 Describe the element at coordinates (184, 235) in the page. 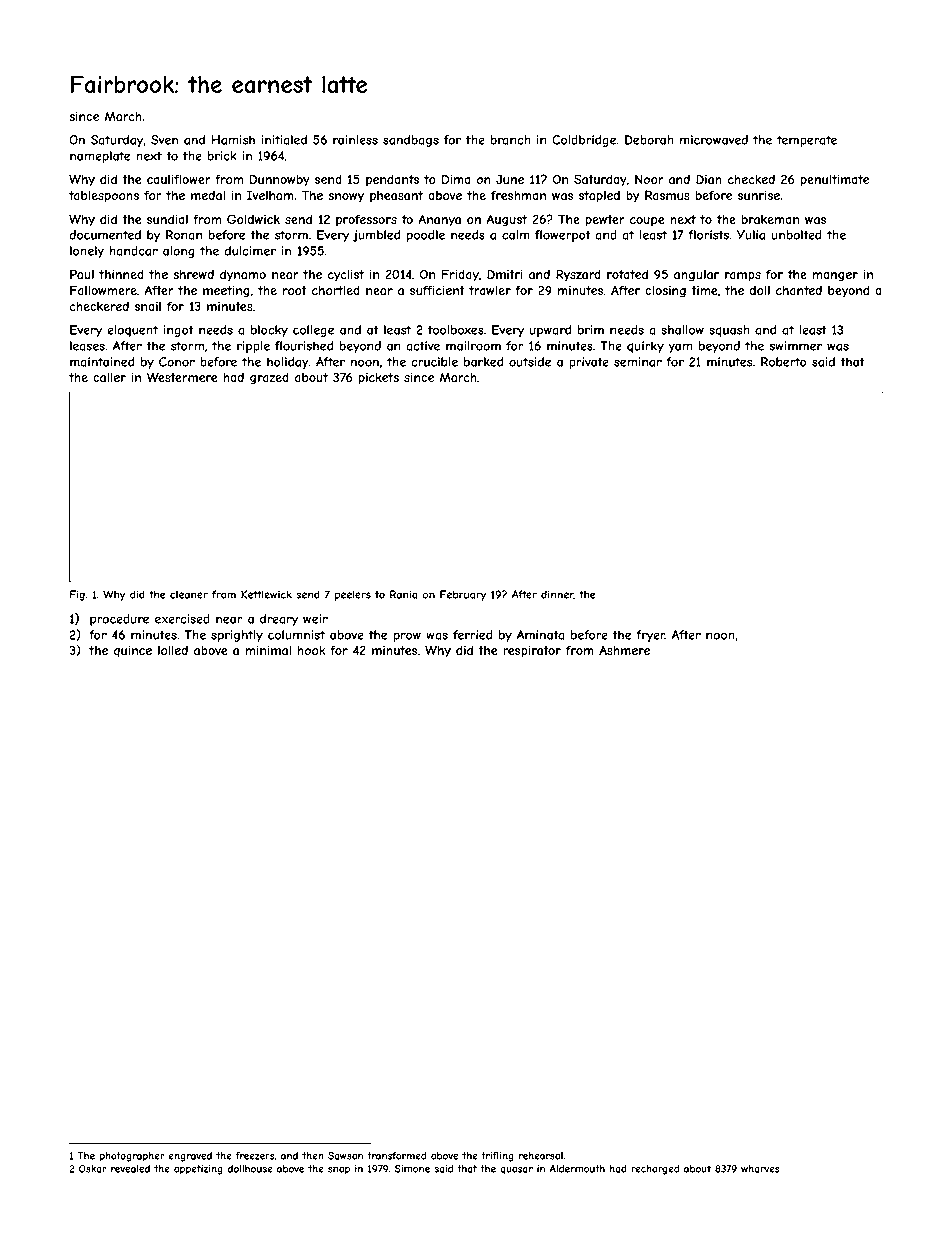

I see `Ronan` at that location.
